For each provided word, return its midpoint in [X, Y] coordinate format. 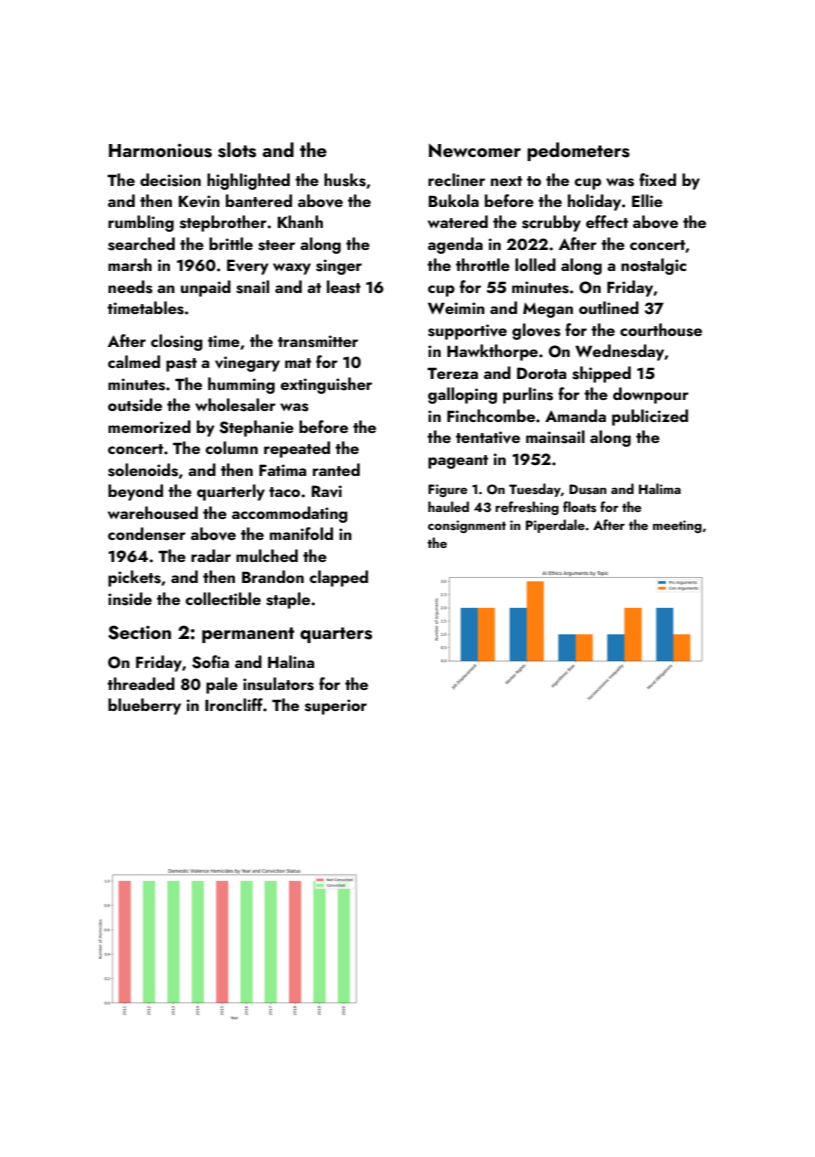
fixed [657, 179]
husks [345, 180]
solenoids [143, 470]
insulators [278, 684]
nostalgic [653, 266]
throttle [483, 264]
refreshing [527, 508]
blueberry [144, 706]
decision [170, 180]
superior [336, 707]
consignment [467, 526]
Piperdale [555, 526]
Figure [447, 490]
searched [141, 244]
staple [288, 600]
